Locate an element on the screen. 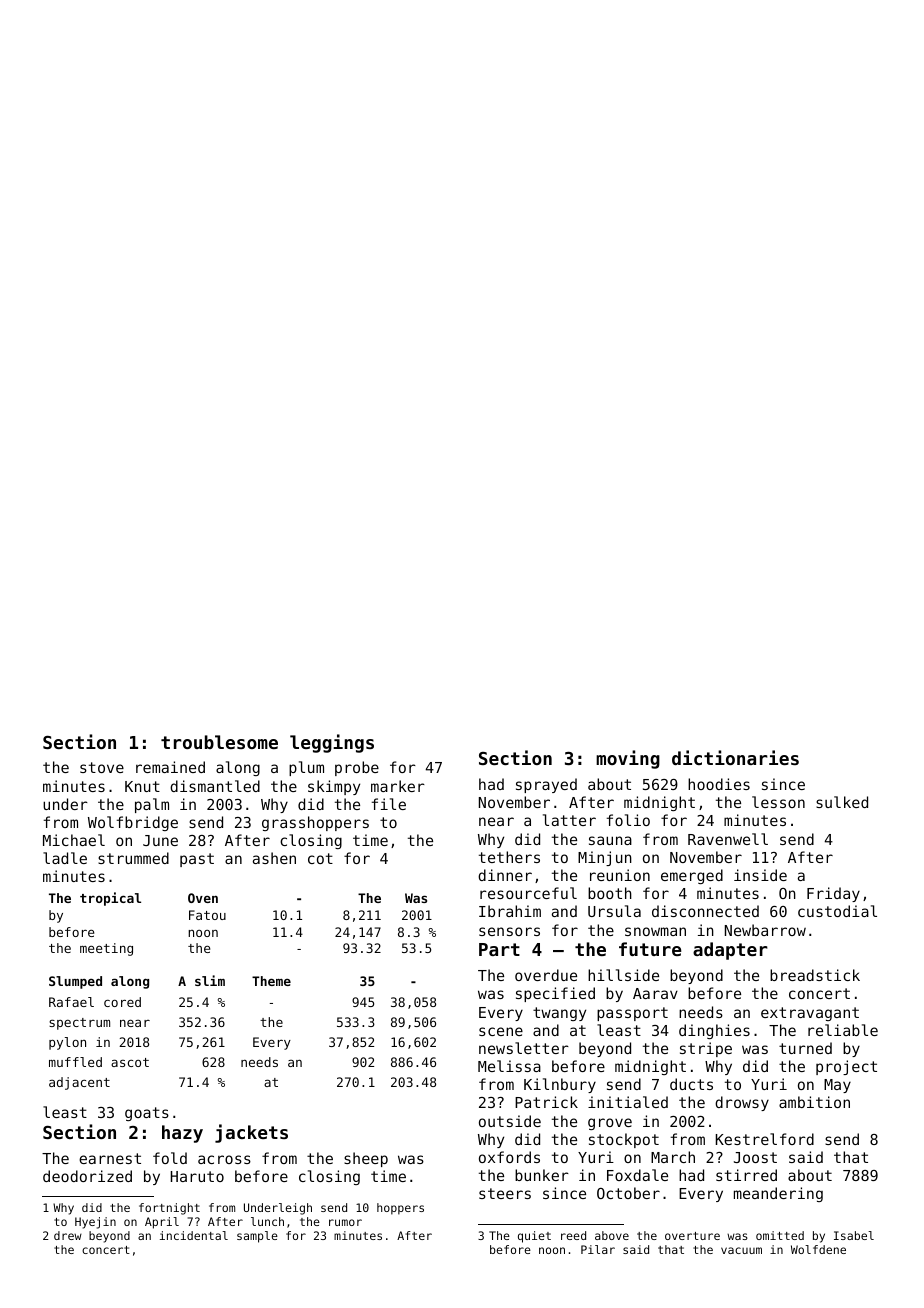  steers is located at coordinates (505, 1193).
